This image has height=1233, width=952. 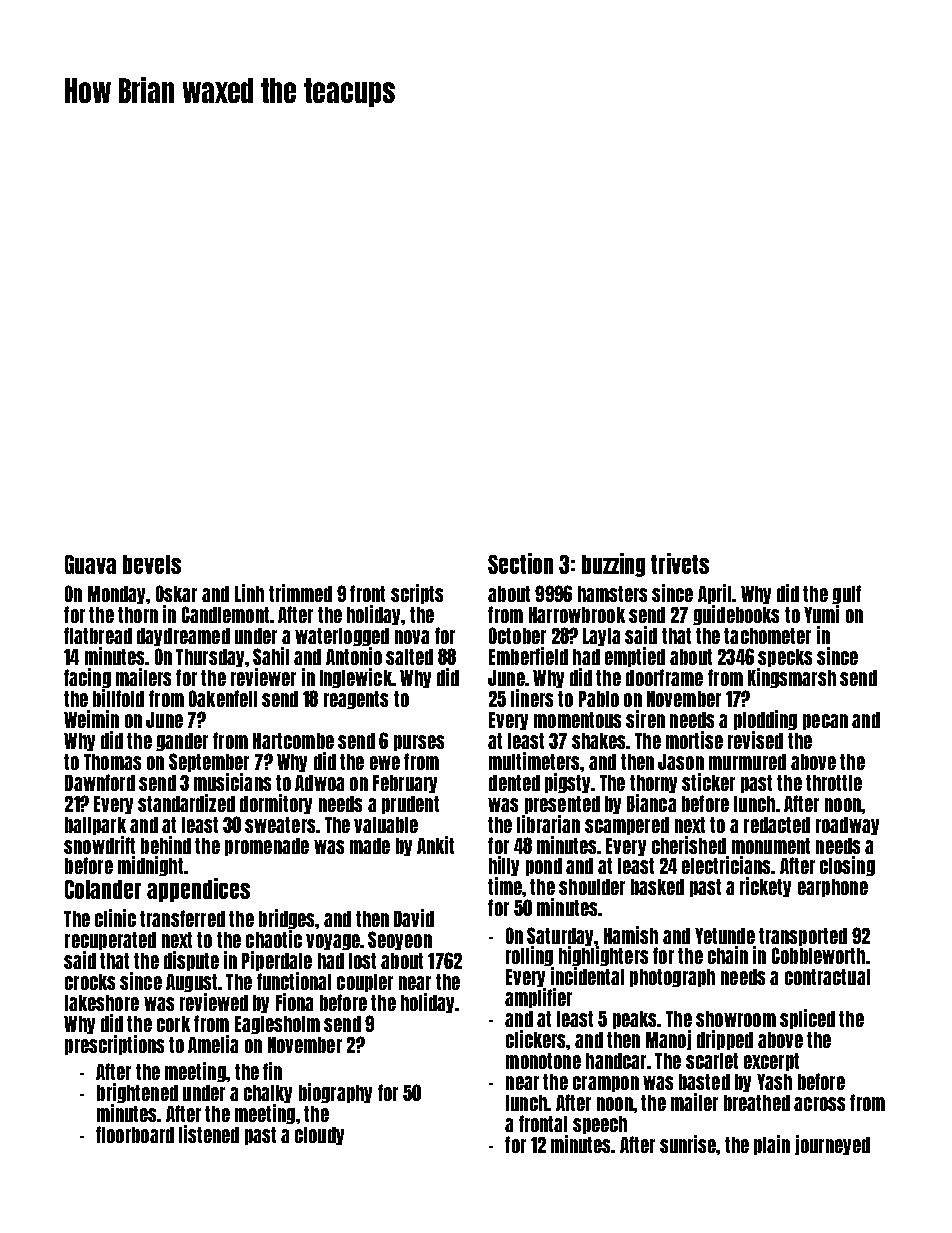 What do you see at coordinates (268, 1094) in the image?
I see `chalky` at bounding box center [268, 1094].
